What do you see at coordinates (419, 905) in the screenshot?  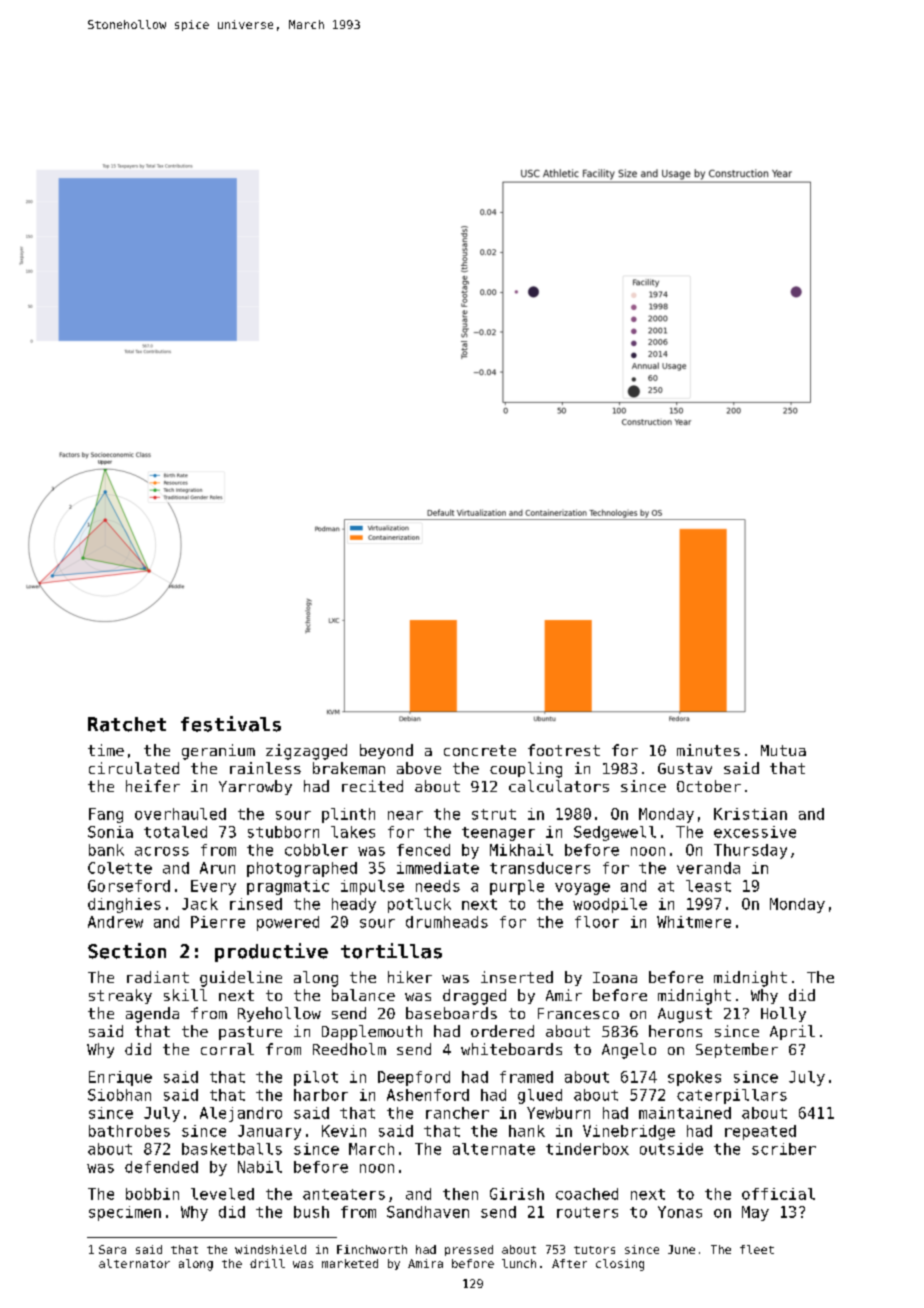 I see `potluck` at bounding box center [419, 905].
